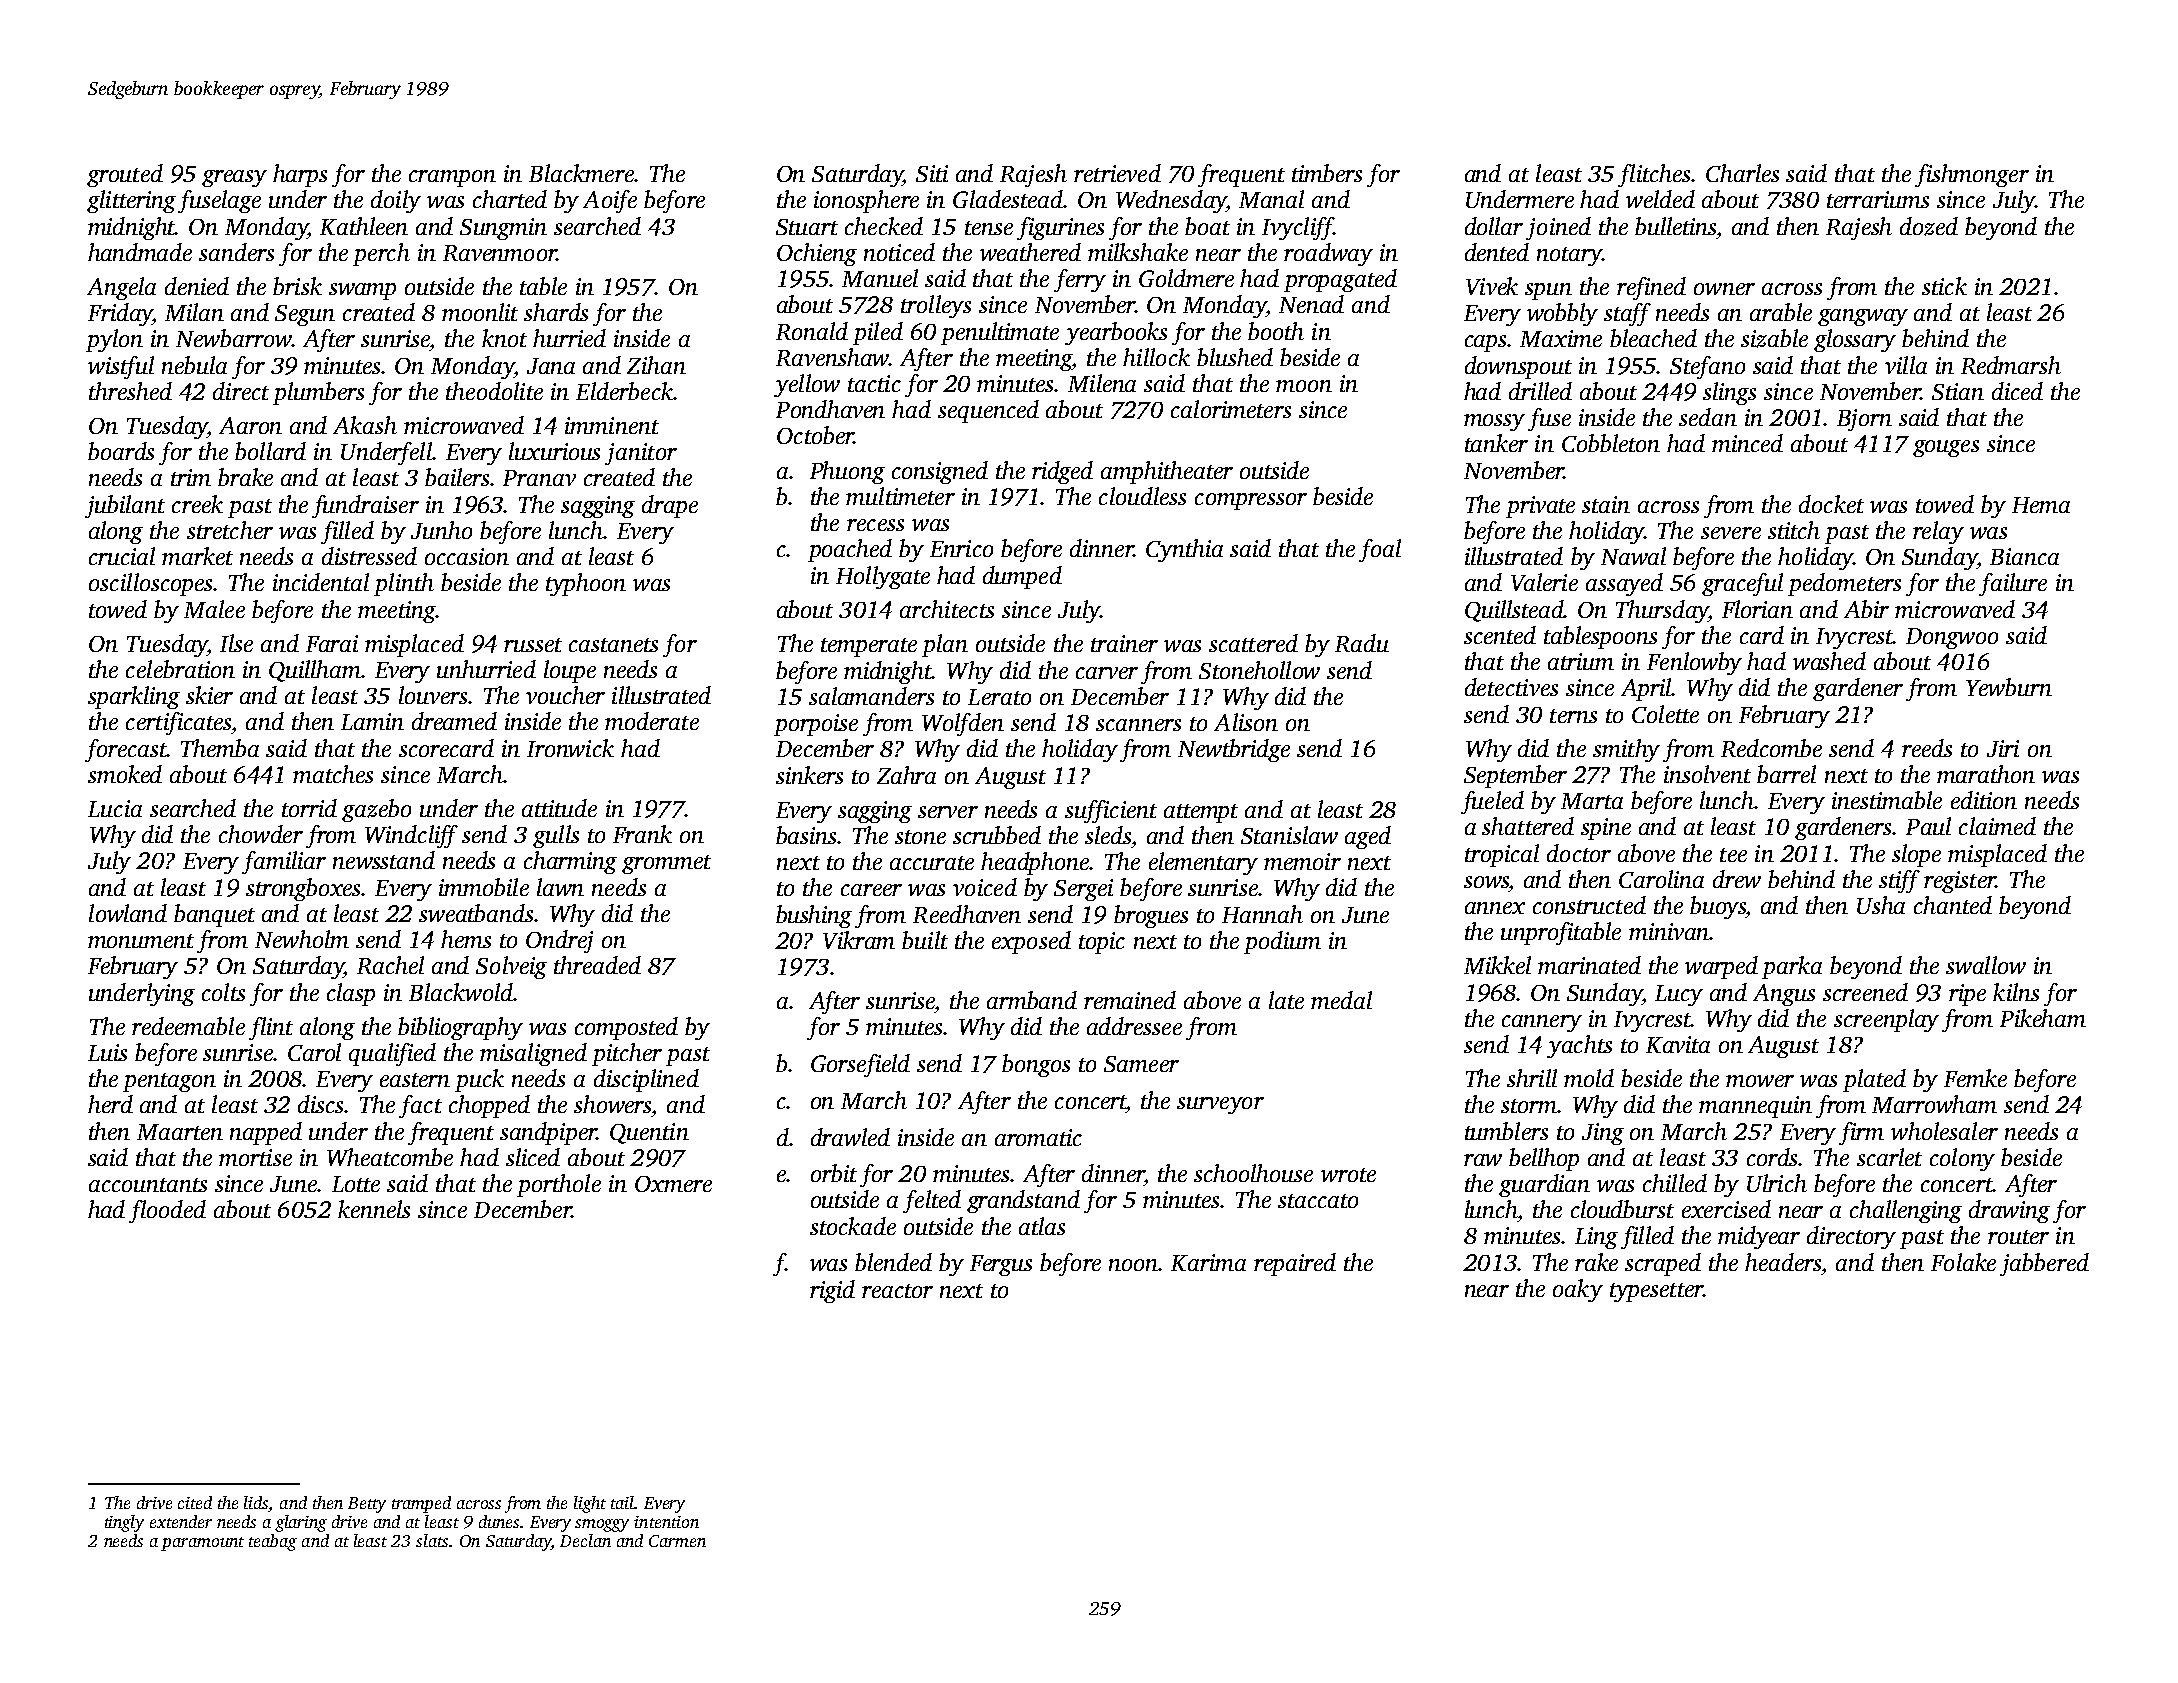 This screenshot has height=1683, width=2178. Describe the element at coordinates (1251, 501) in the screenshot. I see `compressor` at that location.
